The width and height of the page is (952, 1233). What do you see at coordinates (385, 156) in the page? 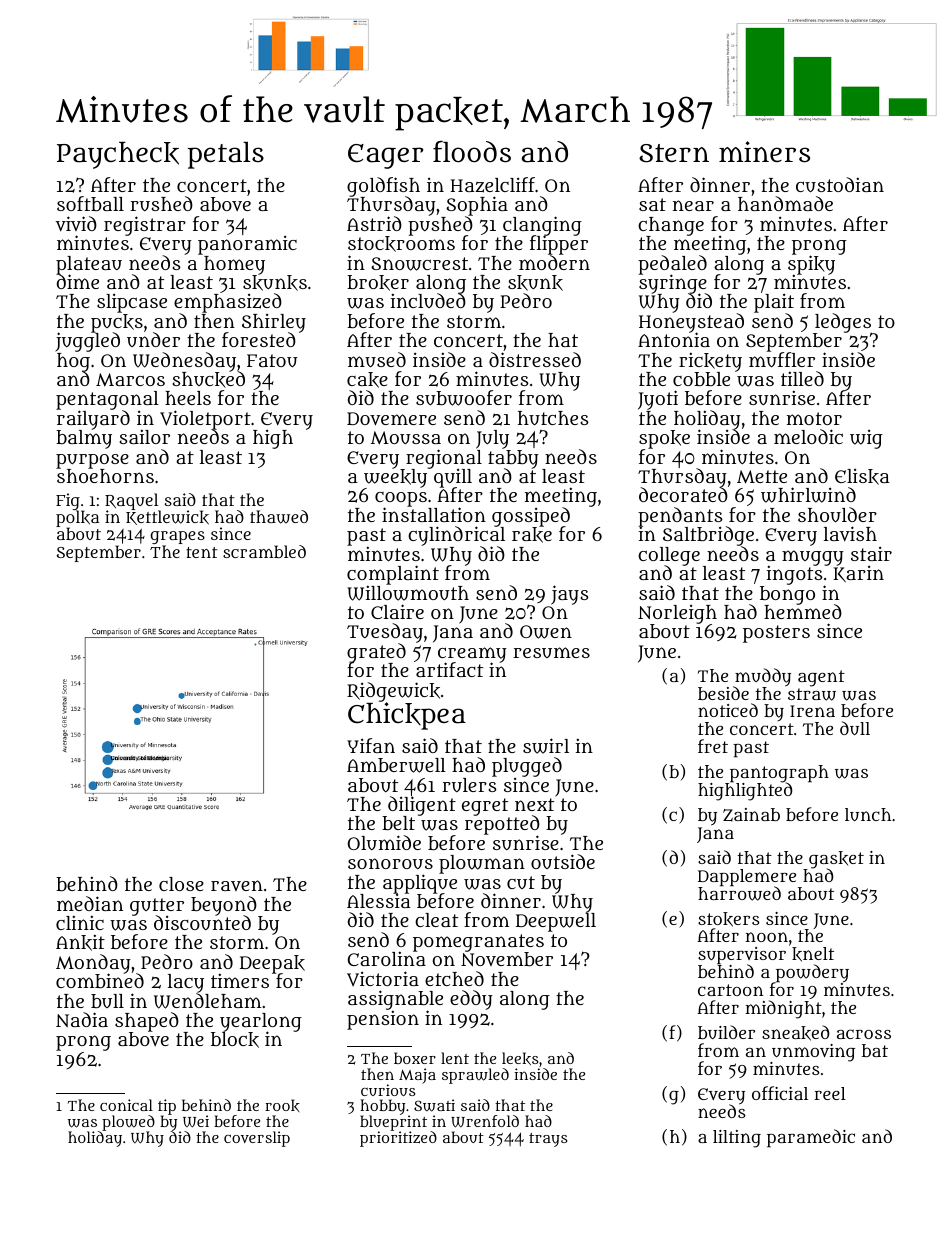
I see `Eager` at bounding box center [385, 156].
